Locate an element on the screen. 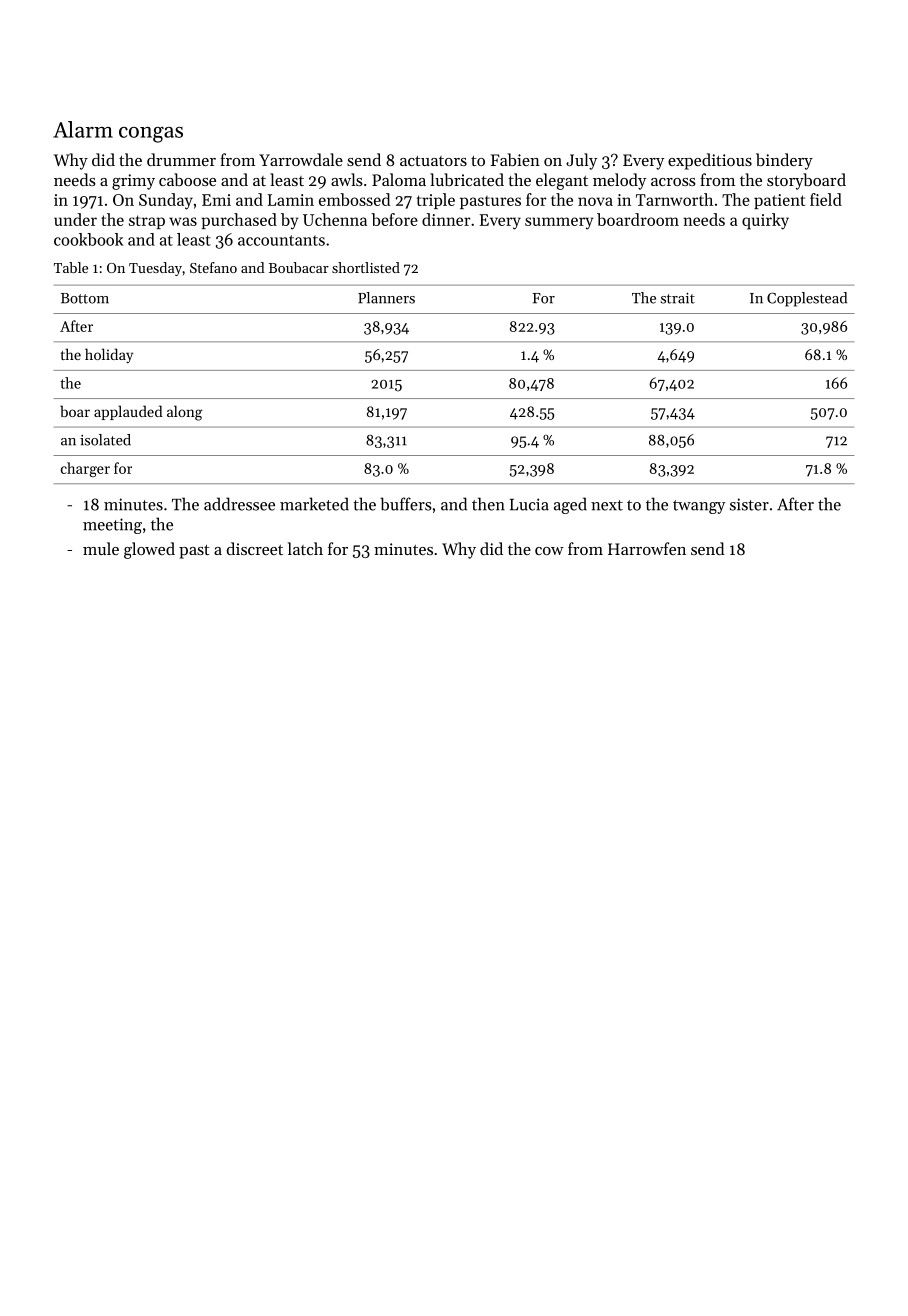 The height and width of the screenshot is (1316, 908). lubricated is located at coordinates (467, 179).
